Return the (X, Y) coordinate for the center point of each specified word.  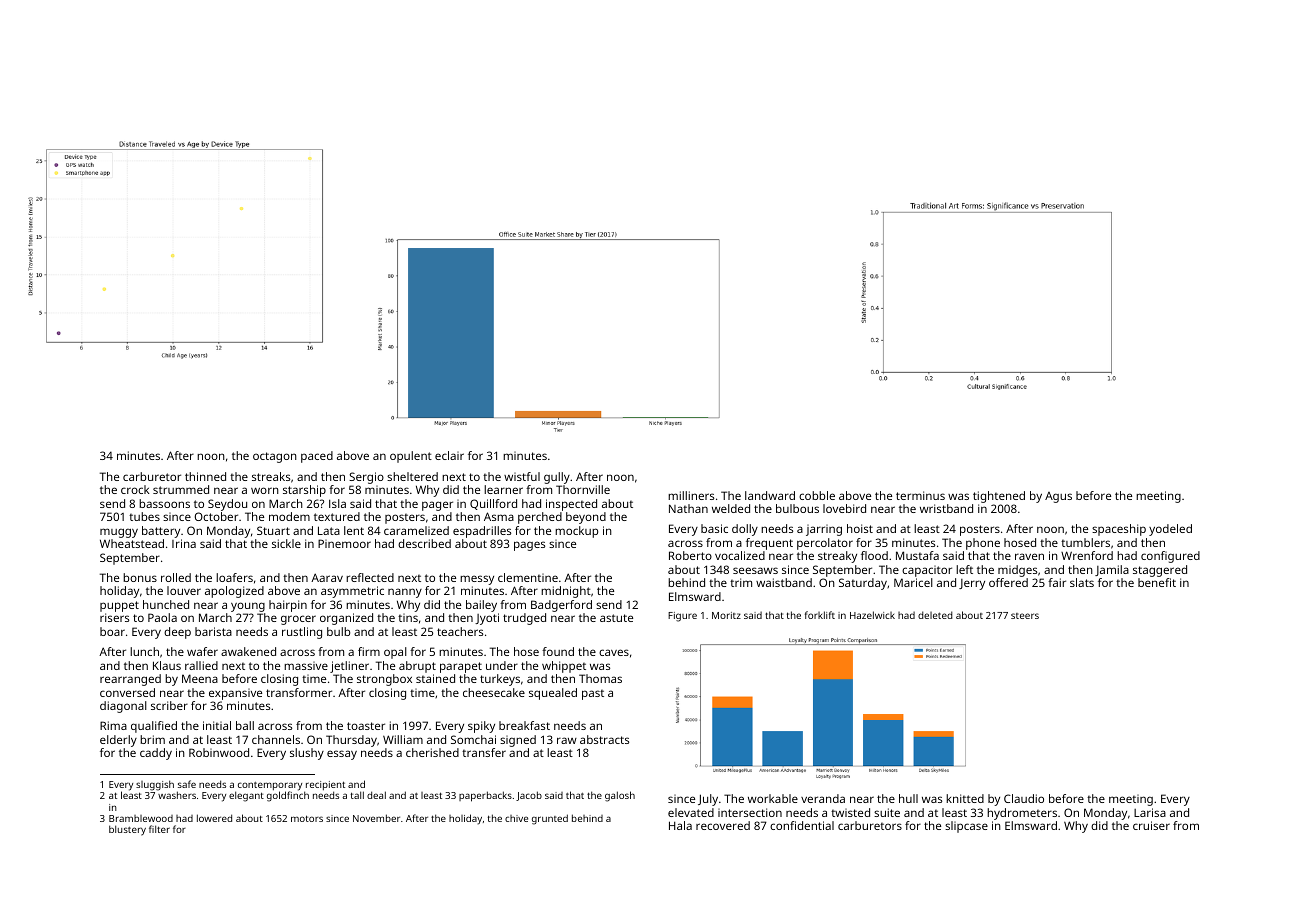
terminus (920, 495)
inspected (571, 505)
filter (159, 829)
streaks (271, 476)
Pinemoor (344, 543)
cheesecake (494, 692)
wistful (522, 476)
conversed (127, 692)
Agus (1058, 497)
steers (1025, 616)
